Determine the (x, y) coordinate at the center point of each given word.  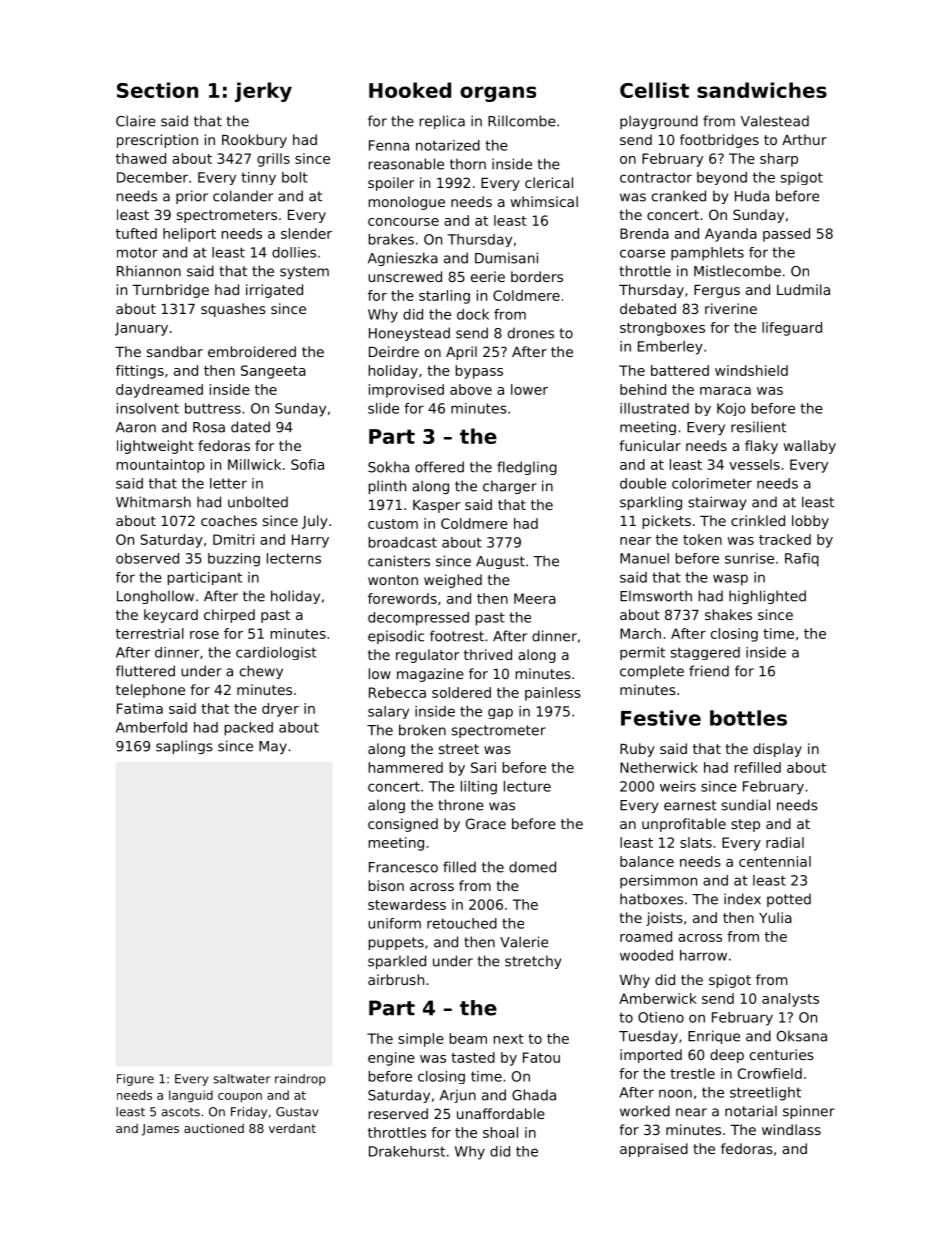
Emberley (670, 348)
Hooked (410, 90)
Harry (310, 541)
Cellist (654, 90)
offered (439, 467)
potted (789, 900)
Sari (483, 767)
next (509, 1039)
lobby (810, 522)
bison (386, 885)
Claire (136, 121)
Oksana (802, 1036)
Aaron (136, 427)
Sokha (388, 467)
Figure (135, 1080)
